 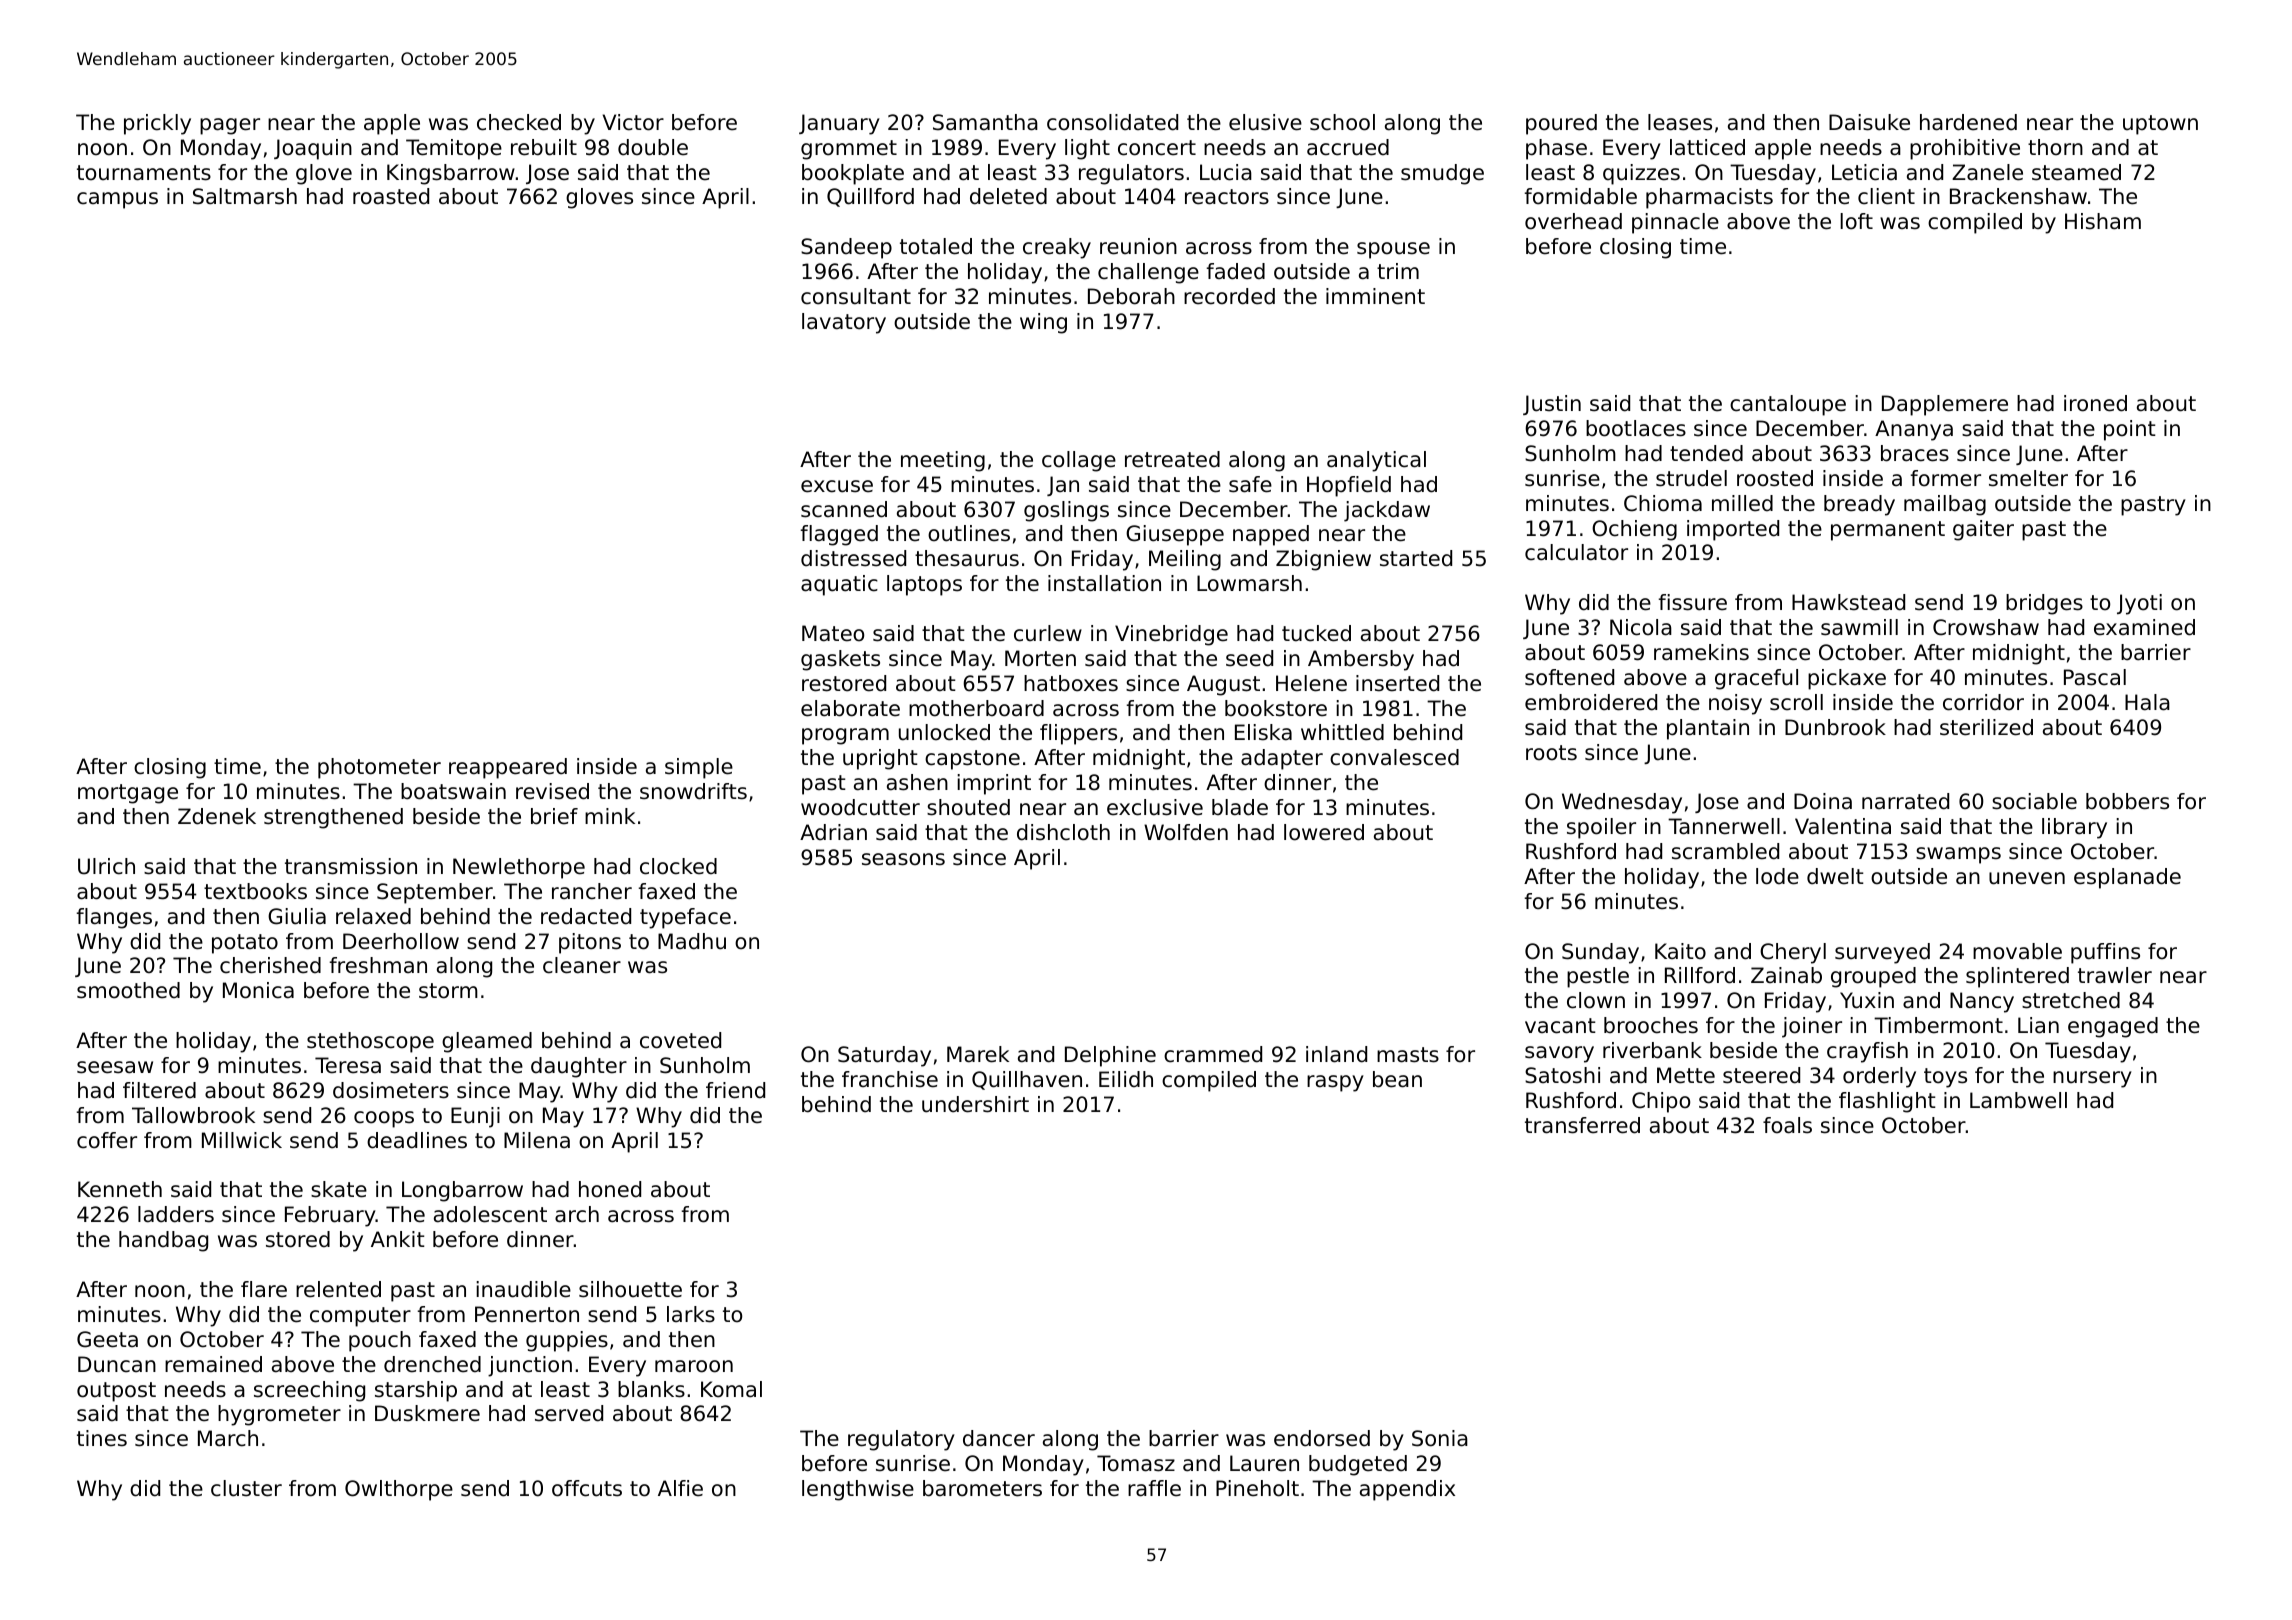 I want to click on wing, so click(x=1043, y=323).
